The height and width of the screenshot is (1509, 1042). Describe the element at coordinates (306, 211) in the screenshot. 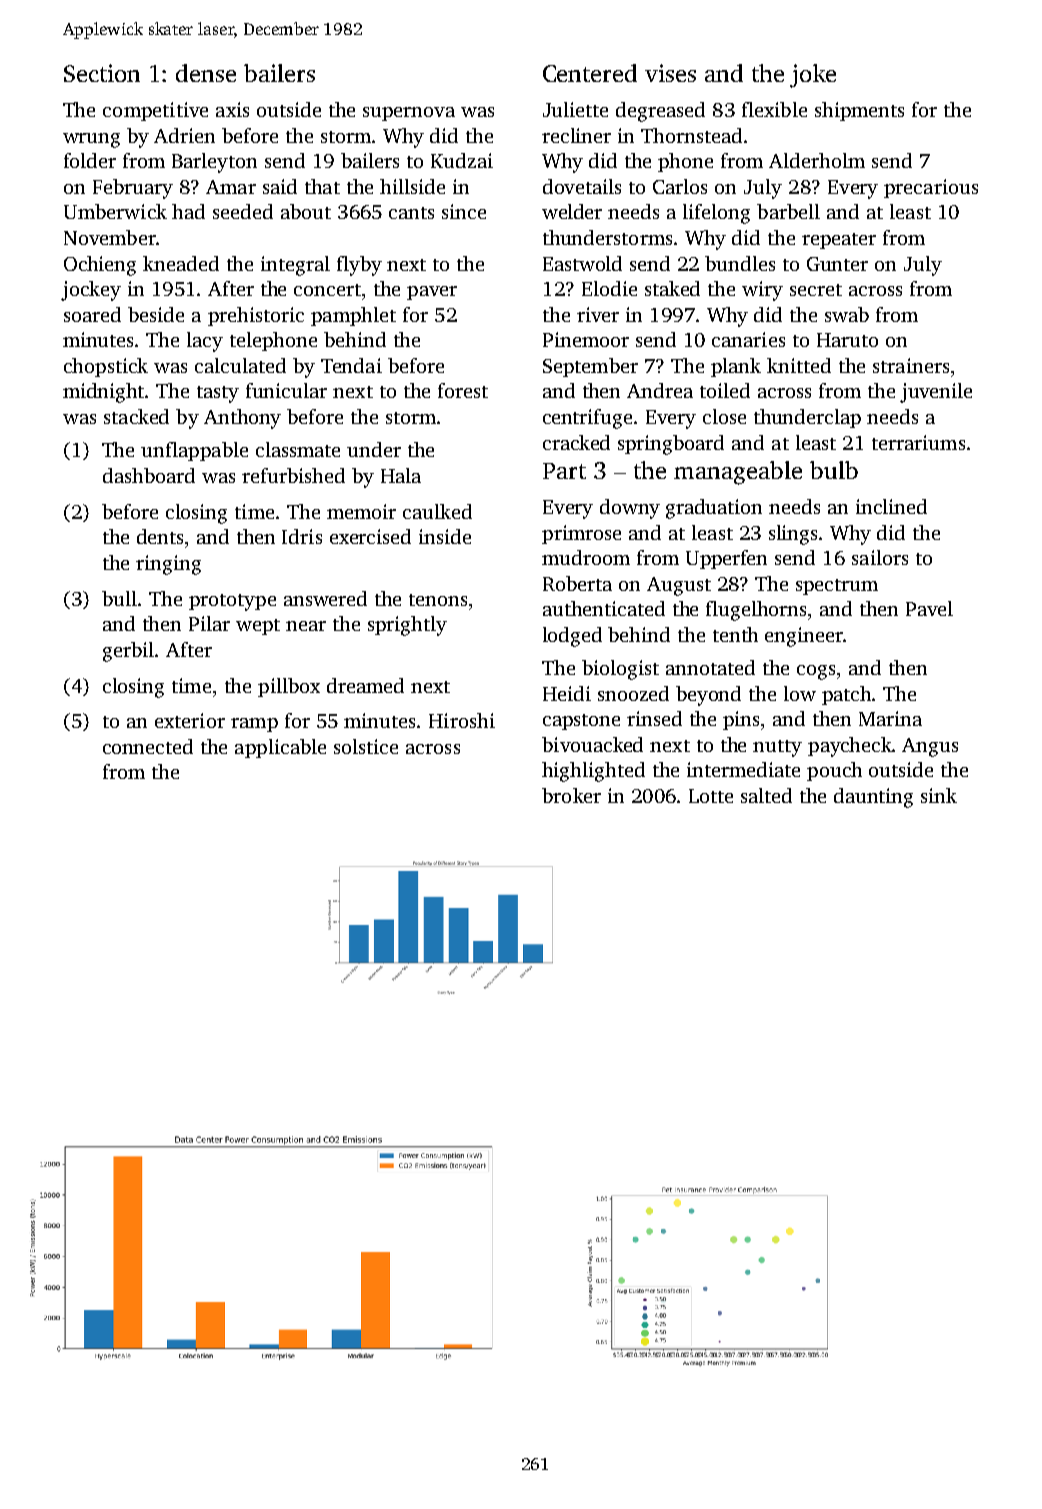

I see `about` at that location.
